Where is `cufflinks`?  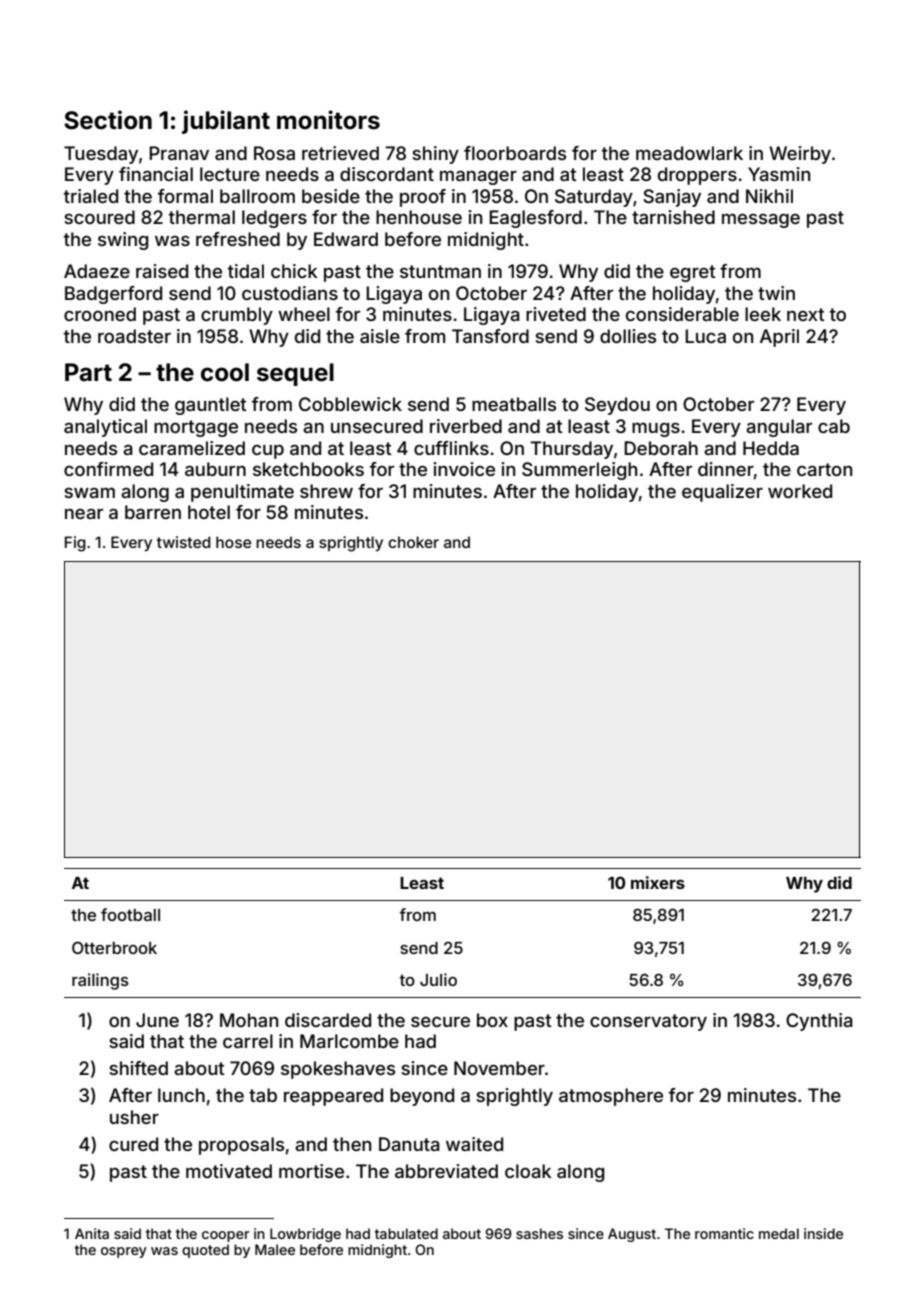
cufflinks is located at coordinates (451, 448).
